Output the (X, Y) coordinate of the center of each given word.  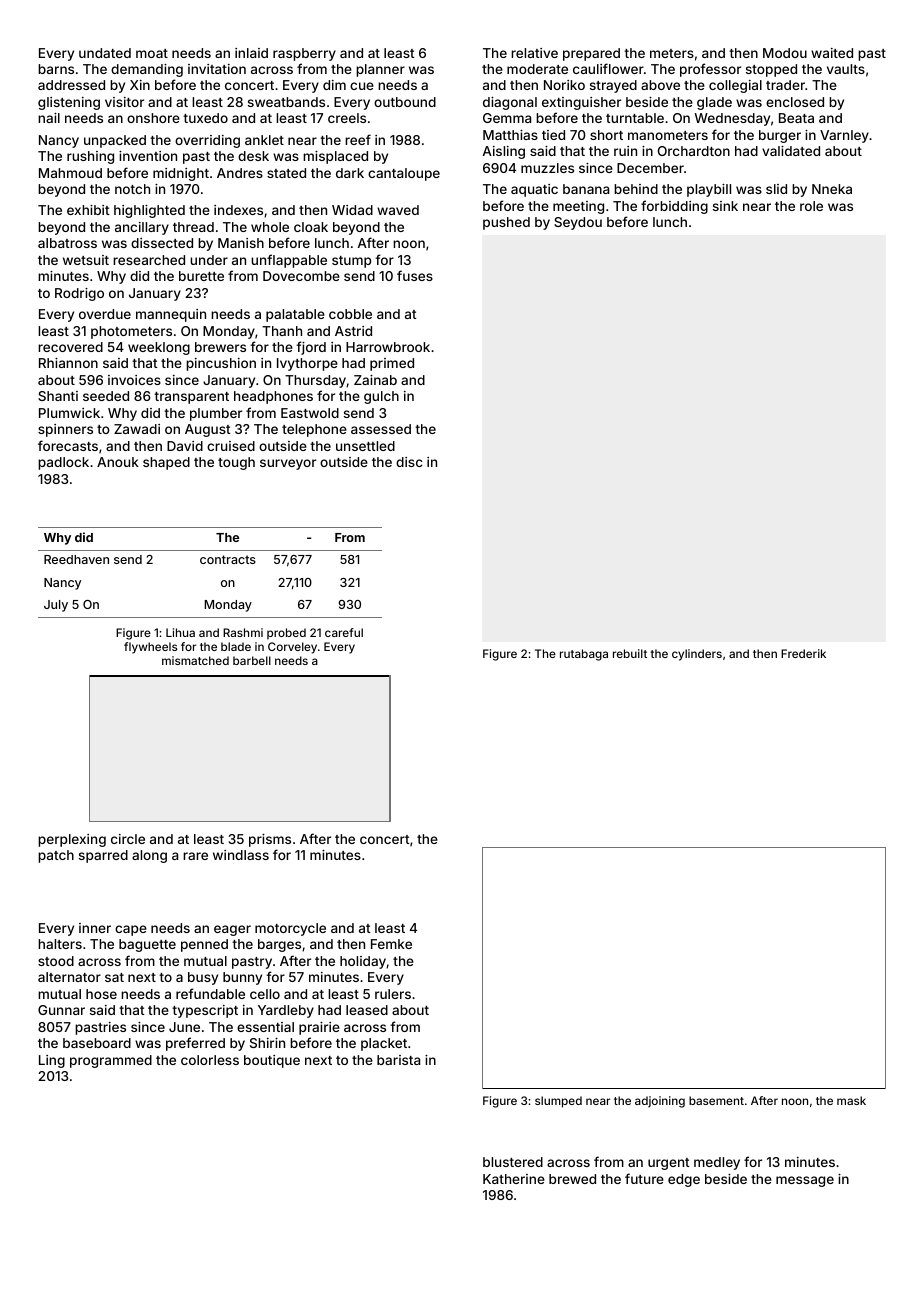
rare (195, 856)
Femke (391, 944)
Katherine (514, 1179)
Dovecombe (301, 276)
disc (409, 462)
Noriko (564, 85)
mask (851, 1100)
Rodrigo (79, 294)
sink (725, 206)
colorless (210, 1060)
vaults (846, 69)
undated (105, 53)
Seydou (578, 223)
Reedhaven (76, 559)
